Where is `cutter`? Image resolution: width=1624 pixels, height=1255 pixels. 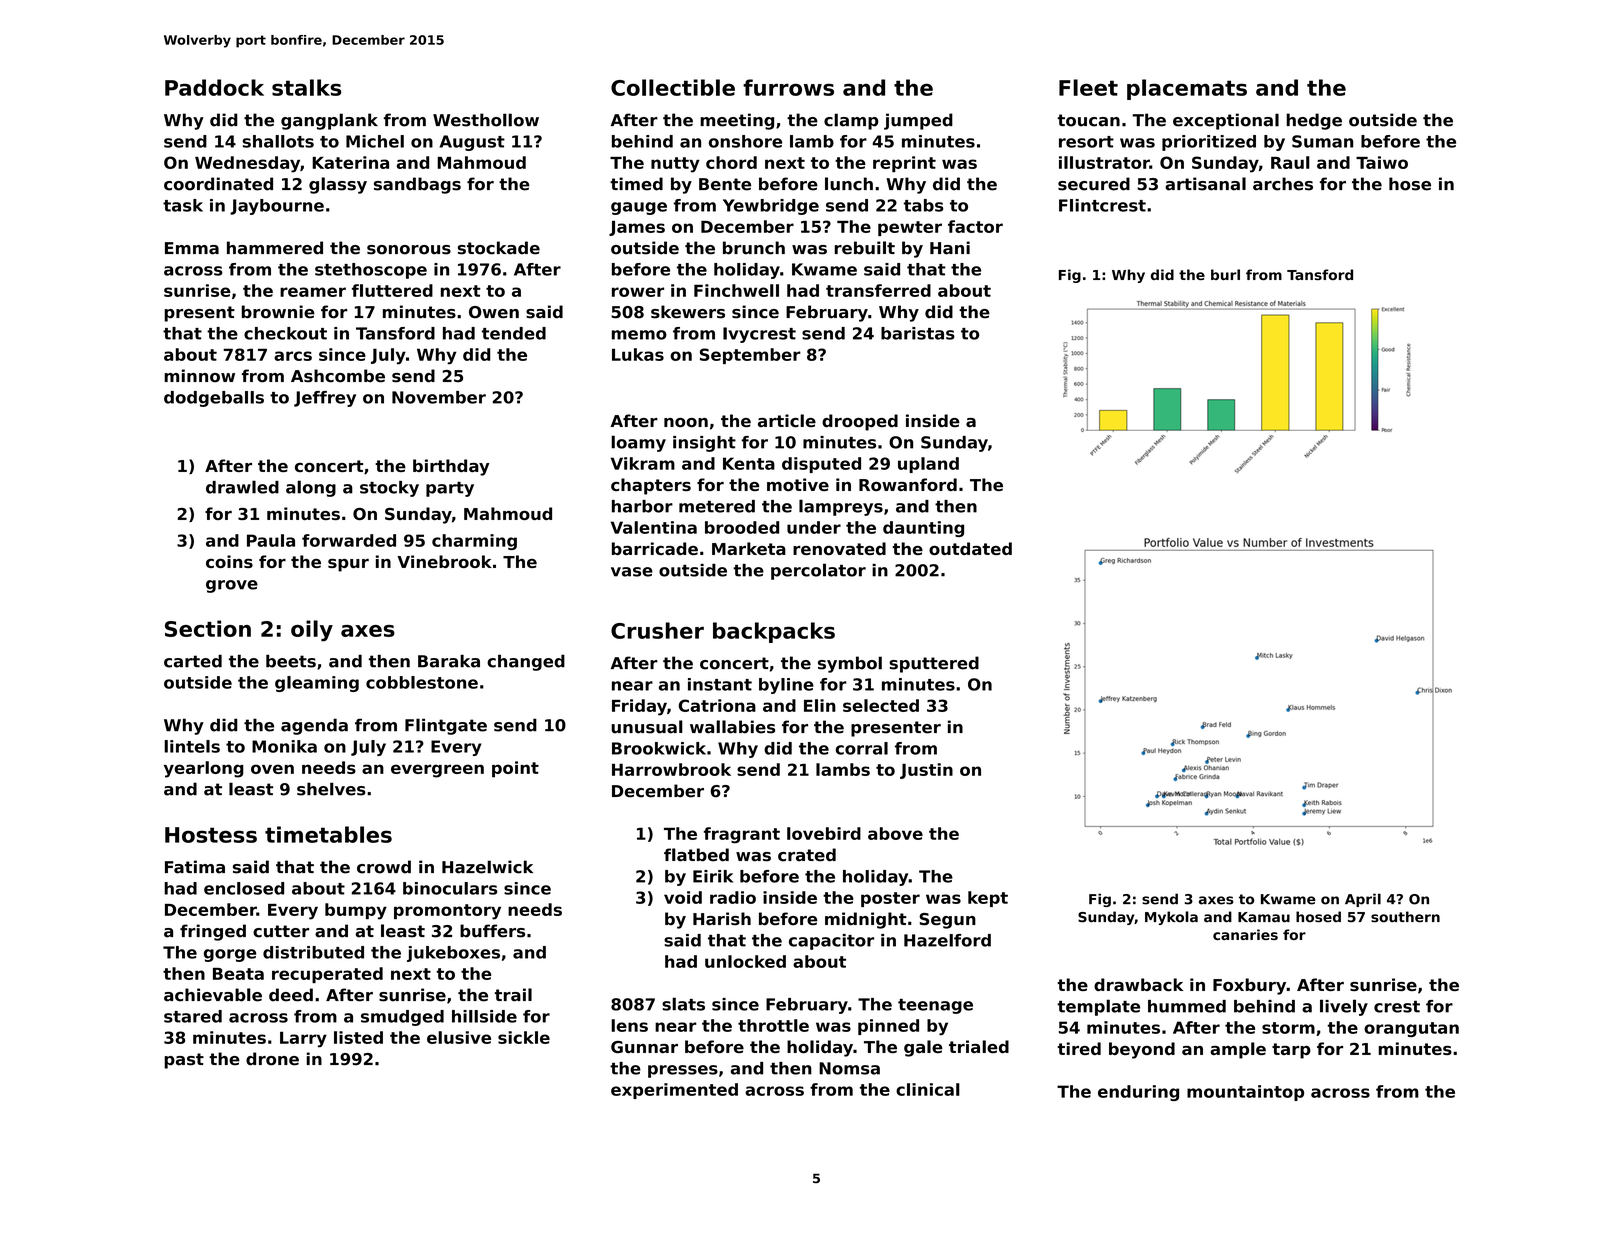 cutter is located at coordinates (281, 931).
